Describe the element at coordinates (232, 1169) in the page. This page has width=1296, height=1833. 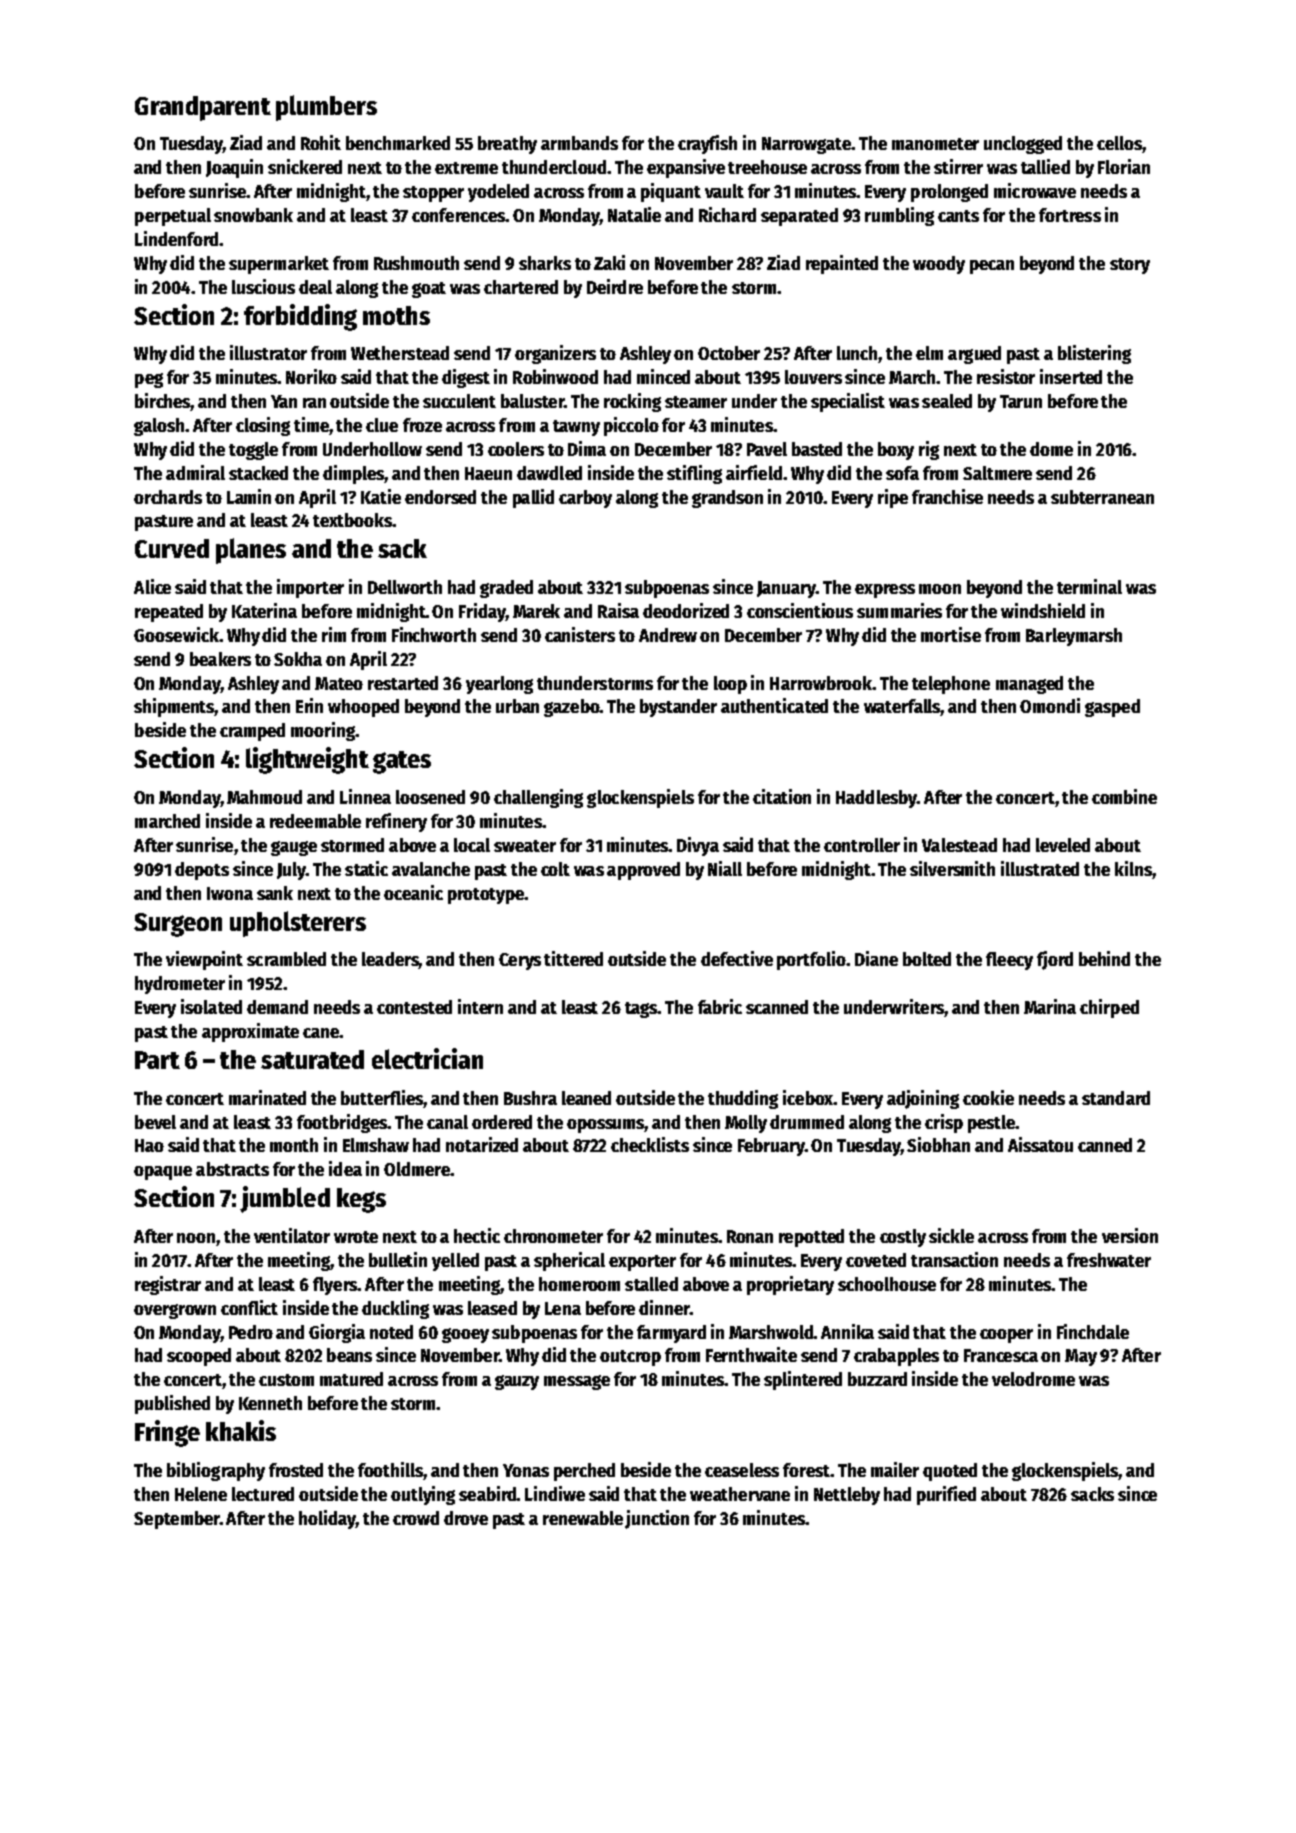
I see `abstracts` at that location.
